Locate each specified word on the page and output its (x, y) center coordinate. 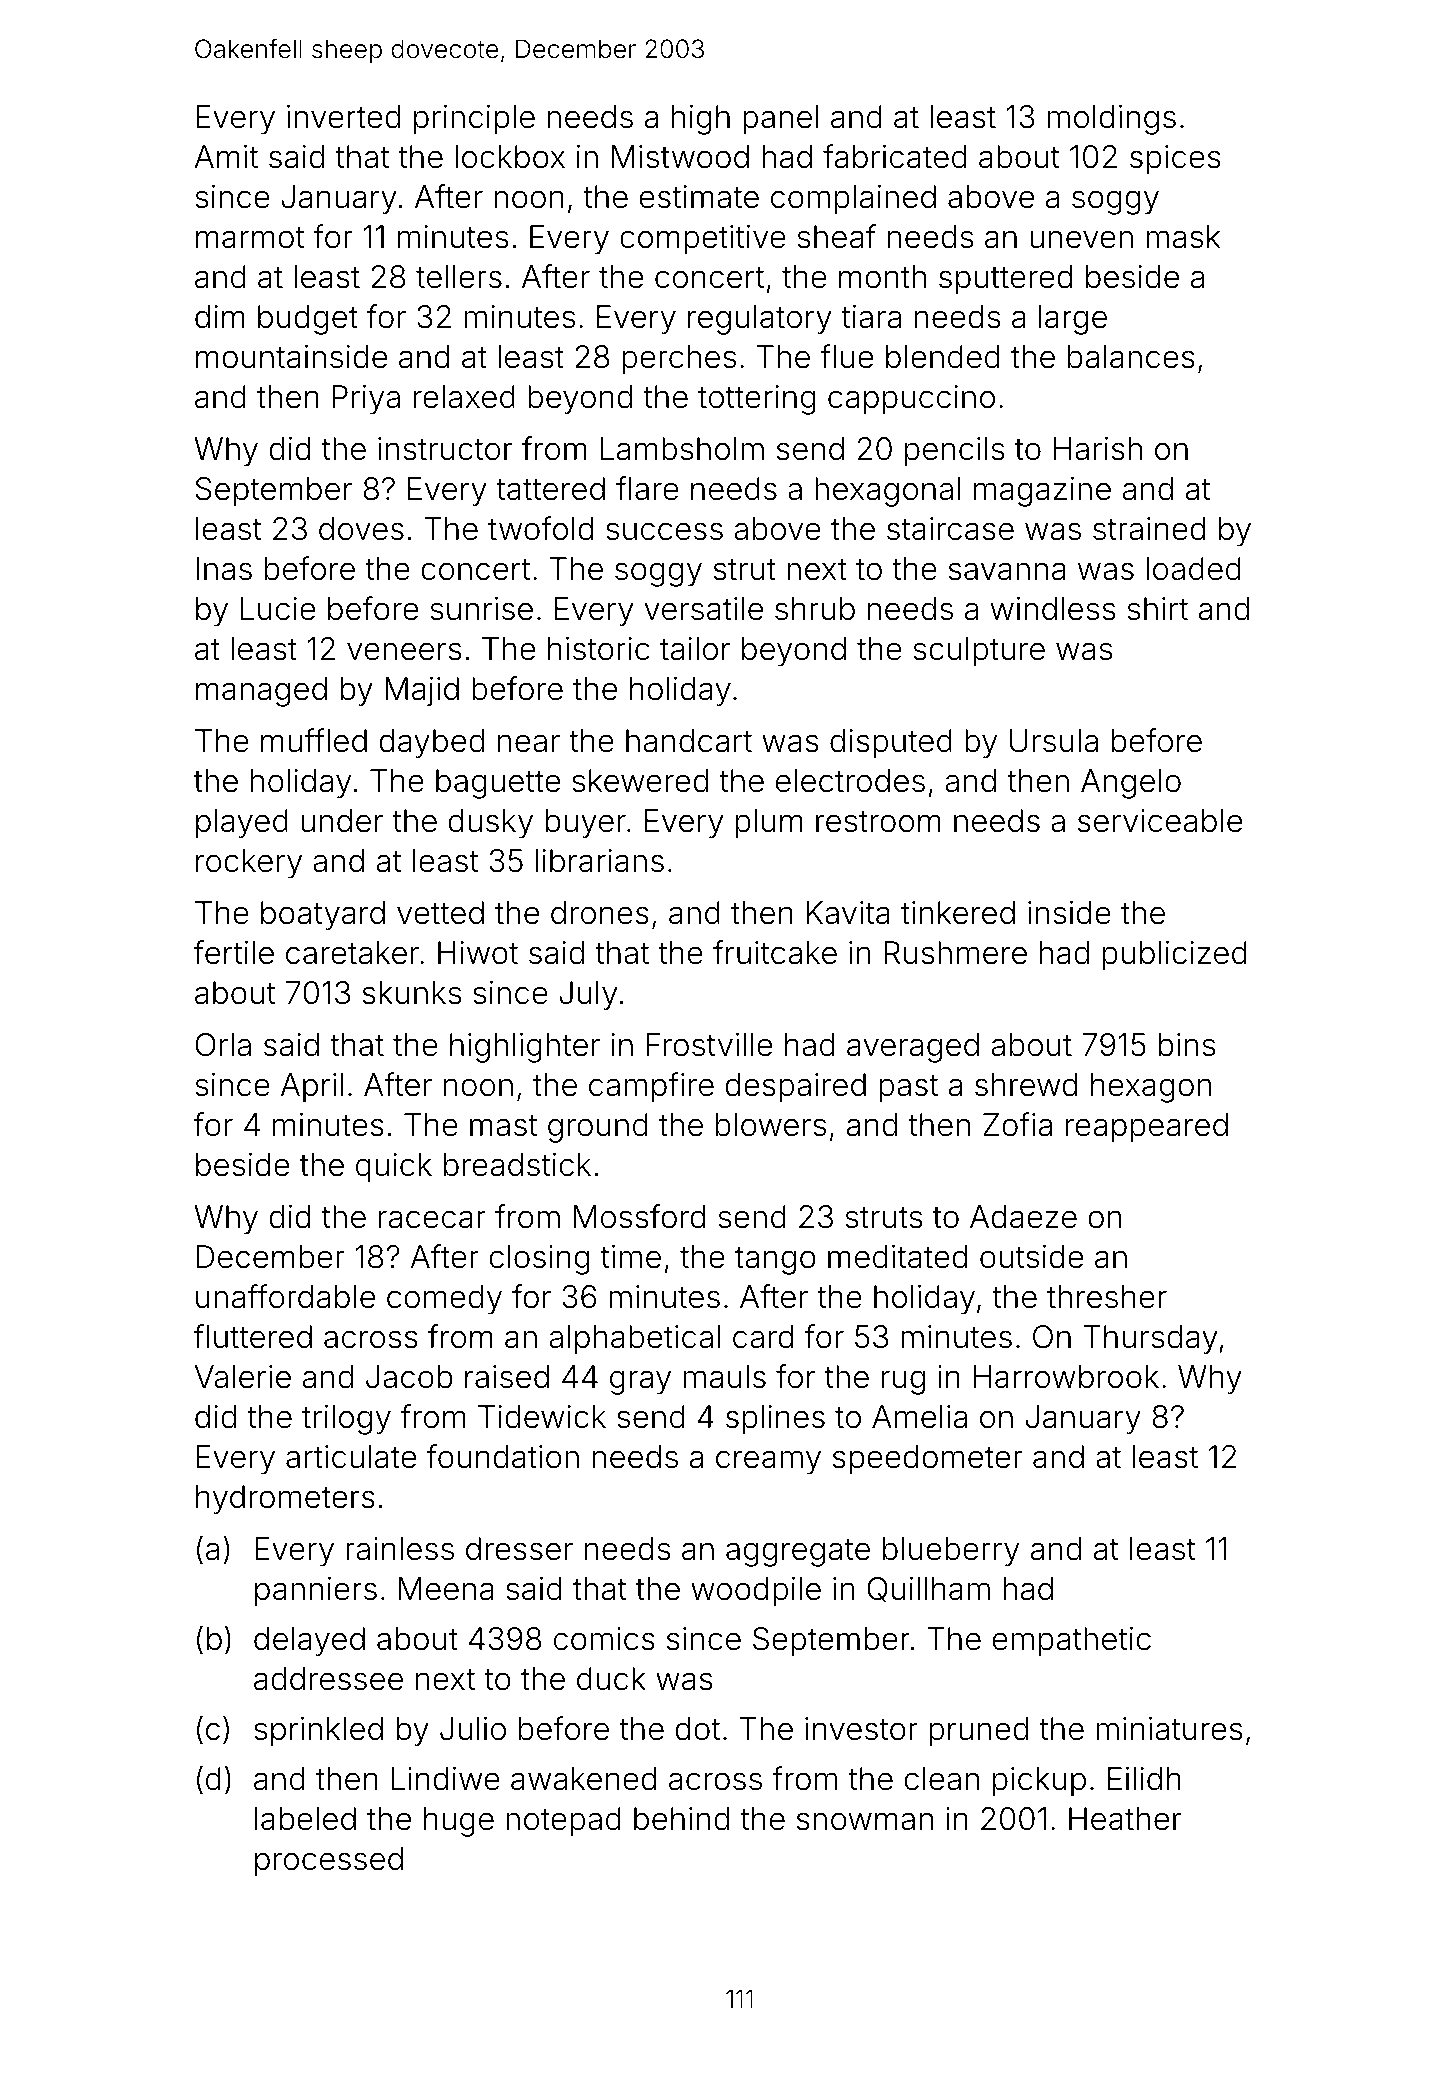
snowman (865, 1821)
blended (943, 357)
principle (474, 120)
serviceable (1160, 821)
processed (329, 1862)
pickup (1039, 1782)
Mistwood (680, 157)
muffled (314, 740)
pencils (954, 452)
